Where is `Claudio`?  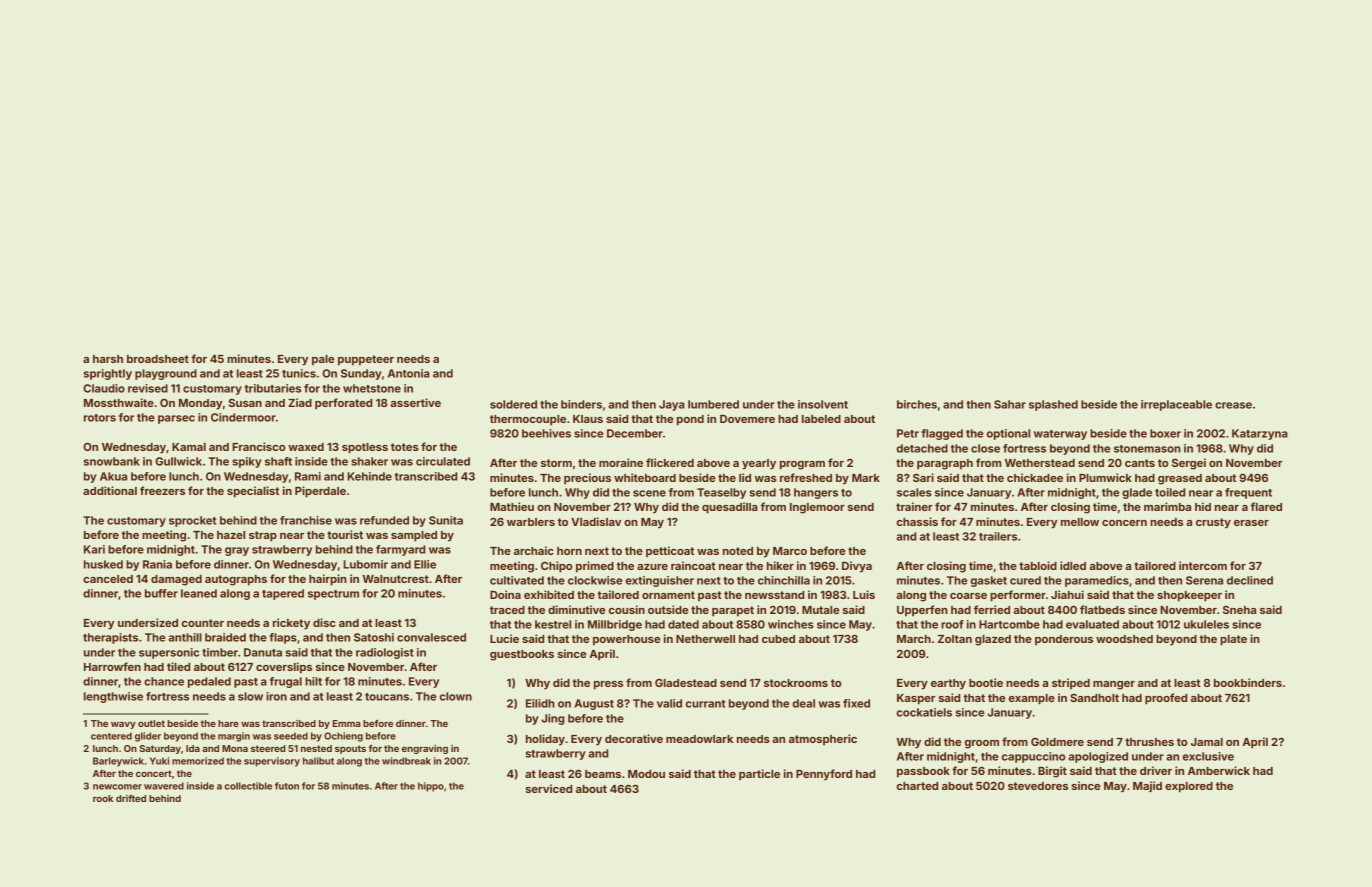
Claudio is located at coordinates (104, 388).
